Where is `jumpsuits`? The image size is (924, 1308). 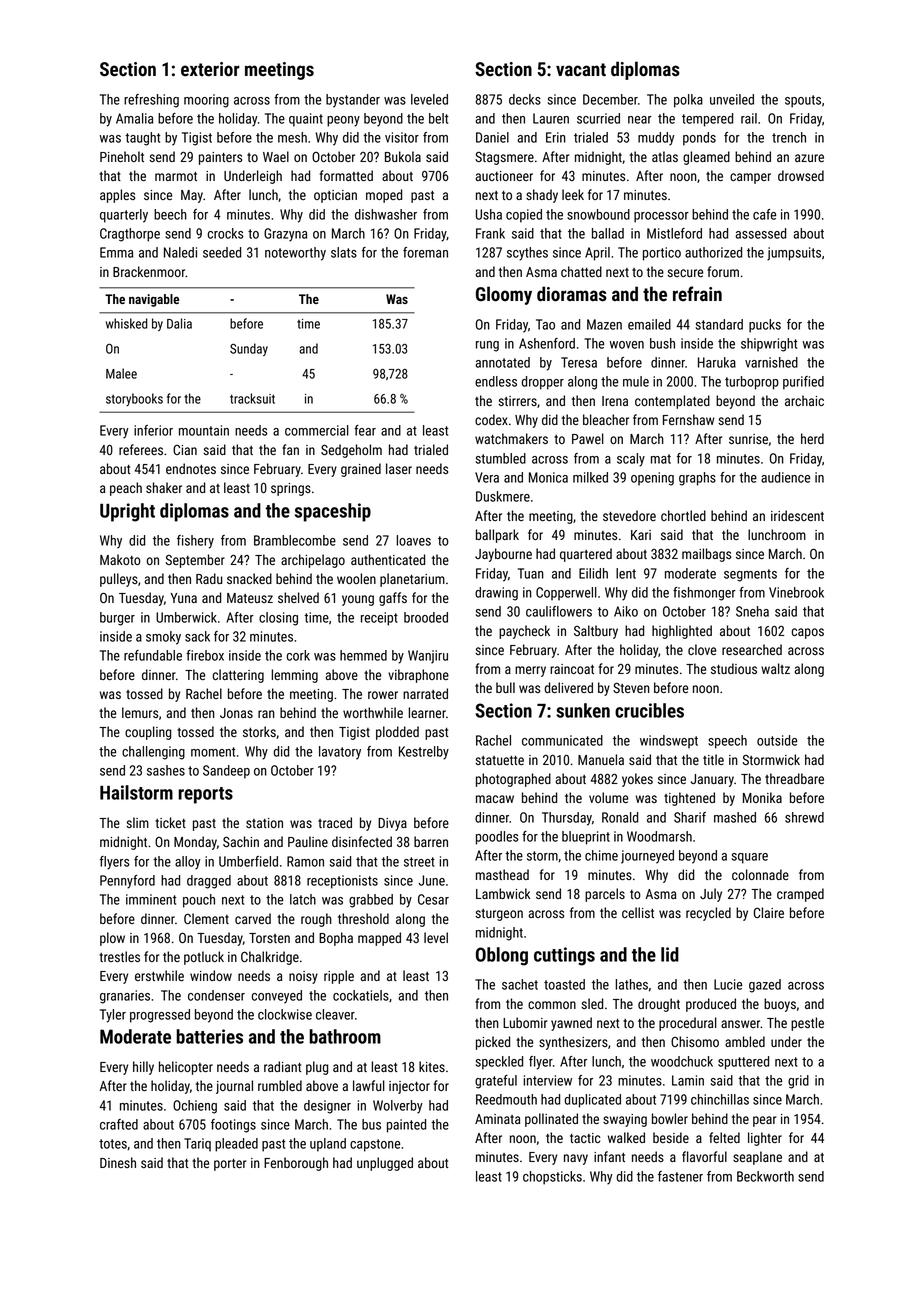
jumpsuits is located at coordinates (794, 254).
